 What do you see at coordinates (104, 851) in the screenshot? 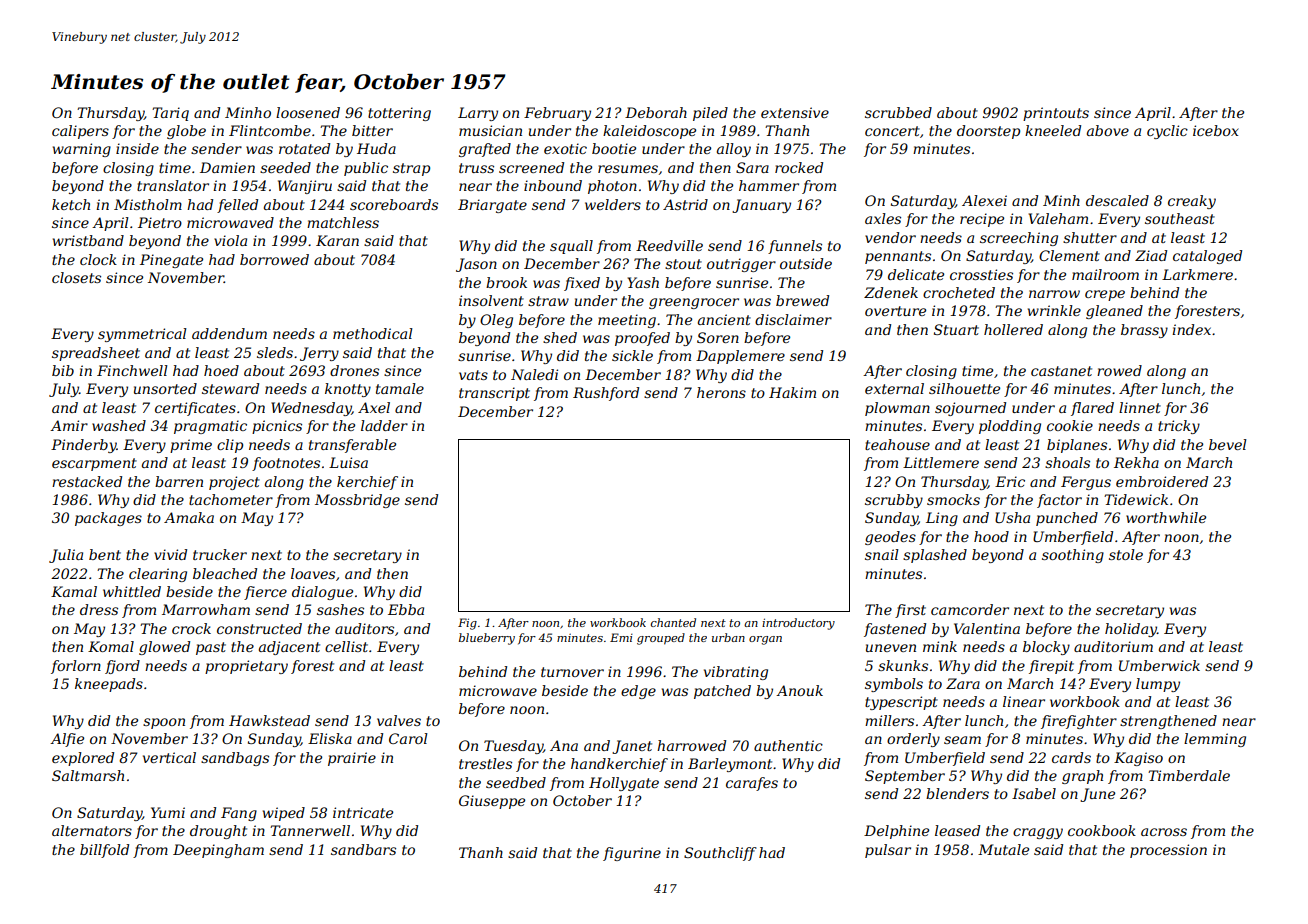
I see `billfold` at bounding box center [104, 851].
